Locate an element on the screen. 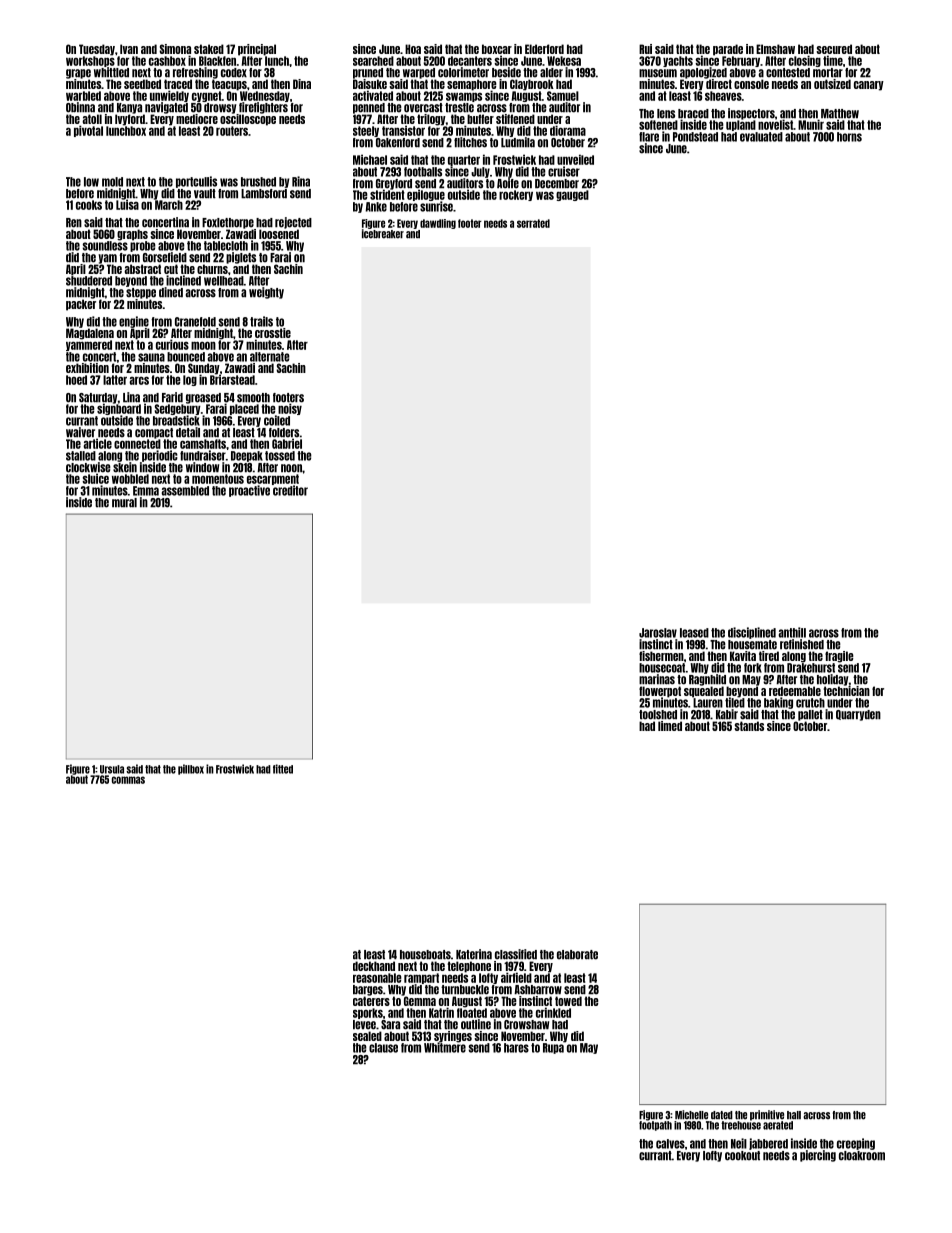  principal is located at coordinates (257, 50).
